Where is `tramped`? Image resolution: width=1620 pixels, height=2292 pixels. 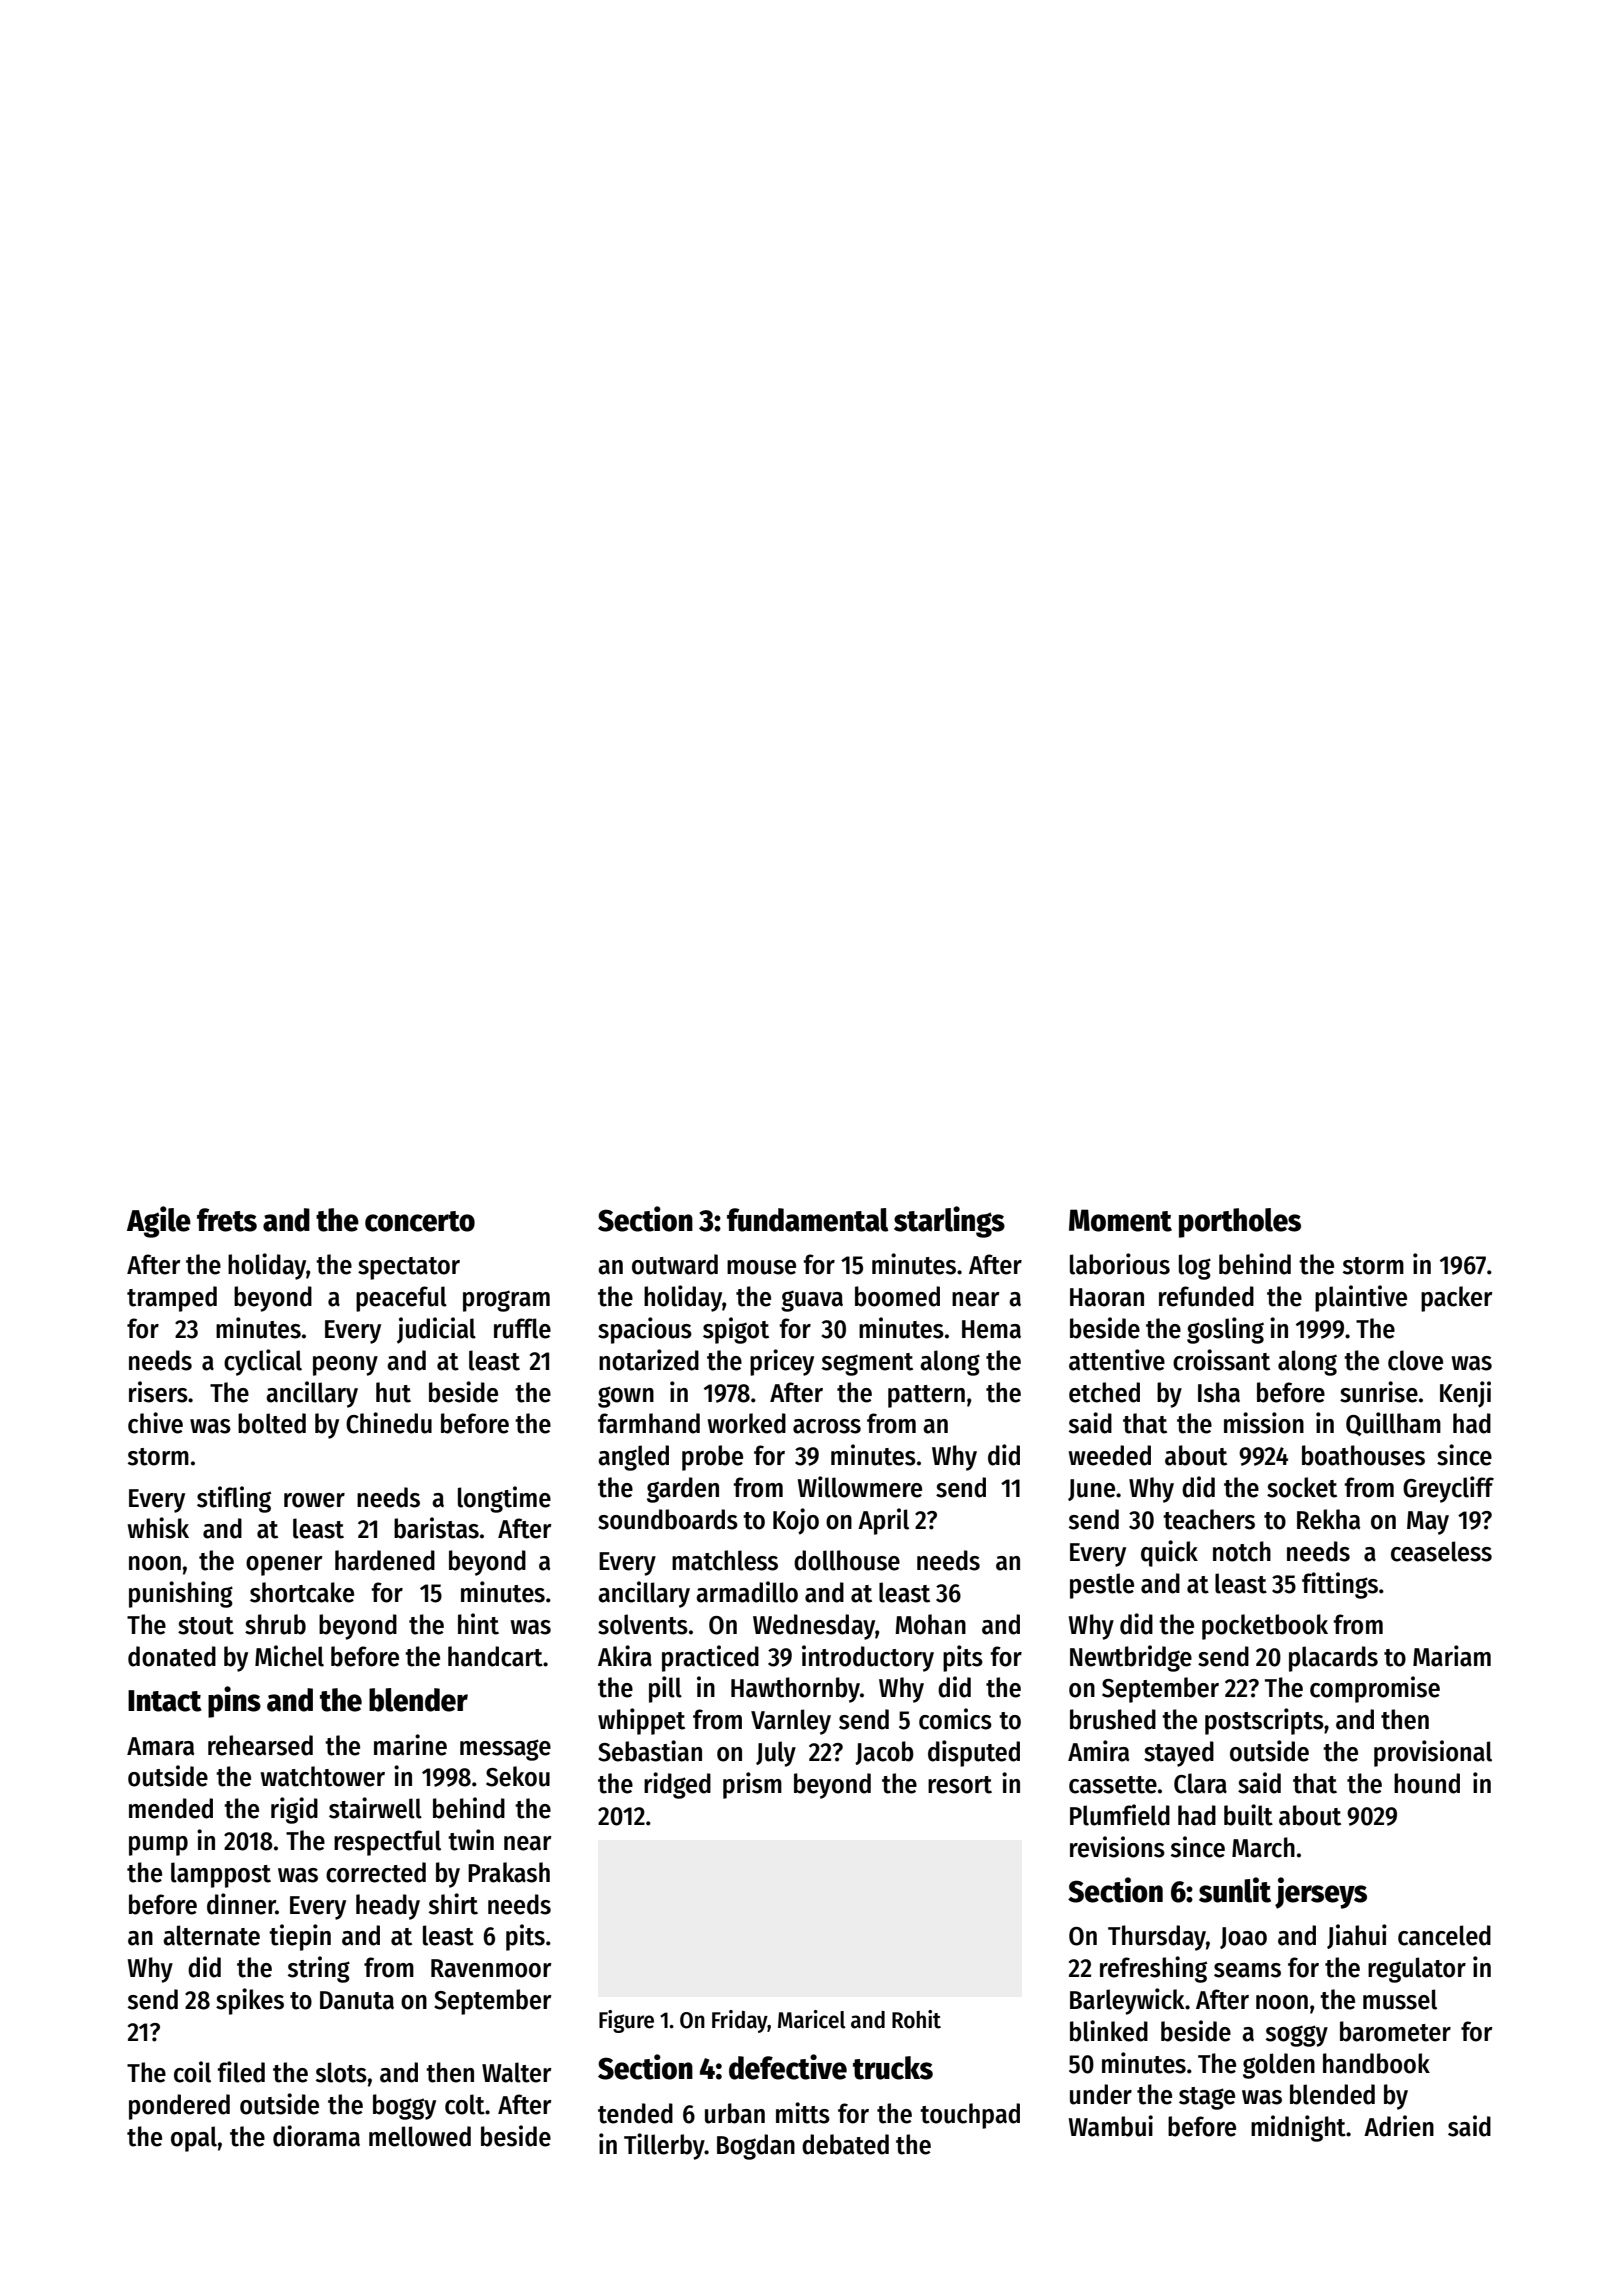
tramped is located at coordinates (172, 1299).
